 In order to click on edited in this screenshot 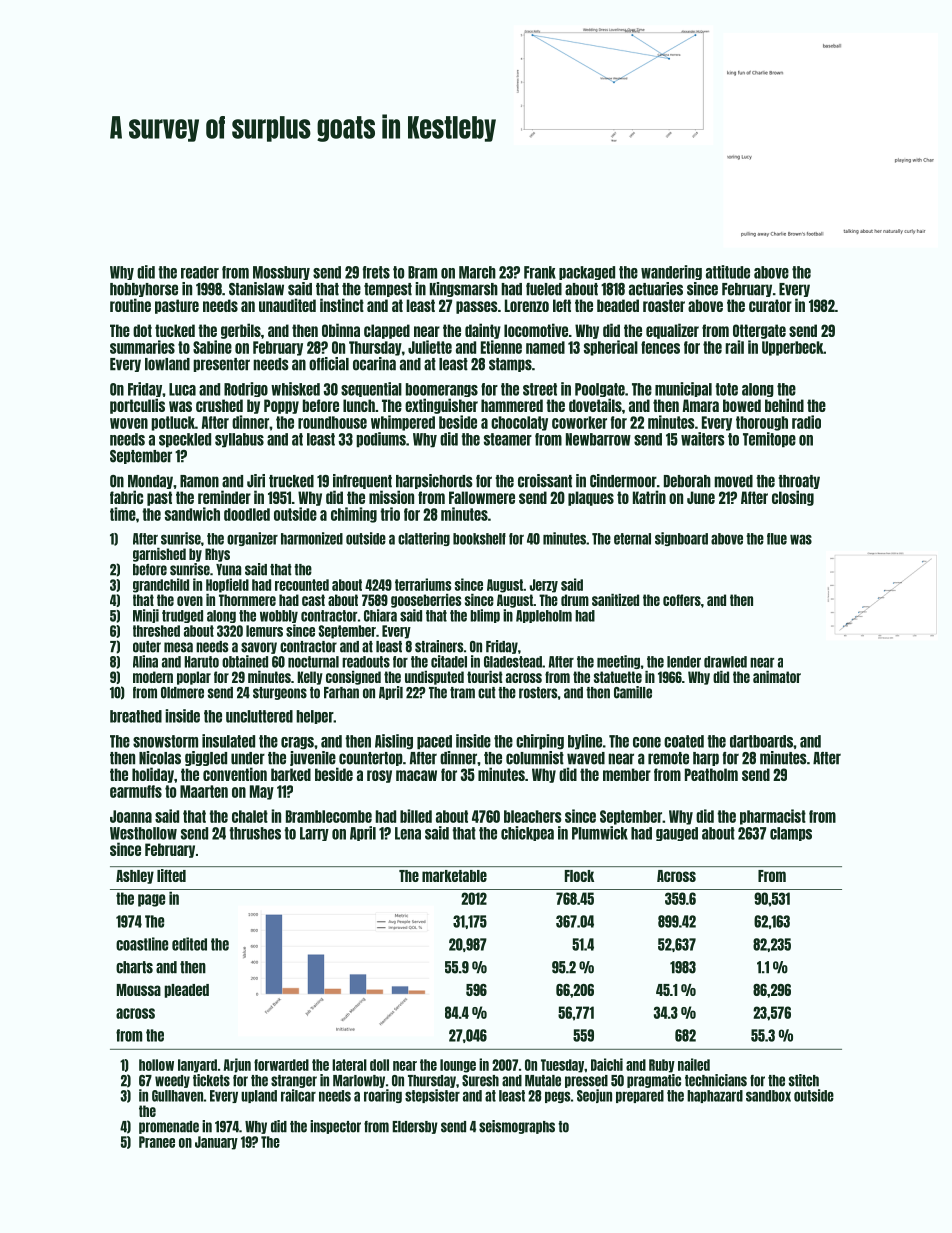, I will do `click(189, 944)`.
